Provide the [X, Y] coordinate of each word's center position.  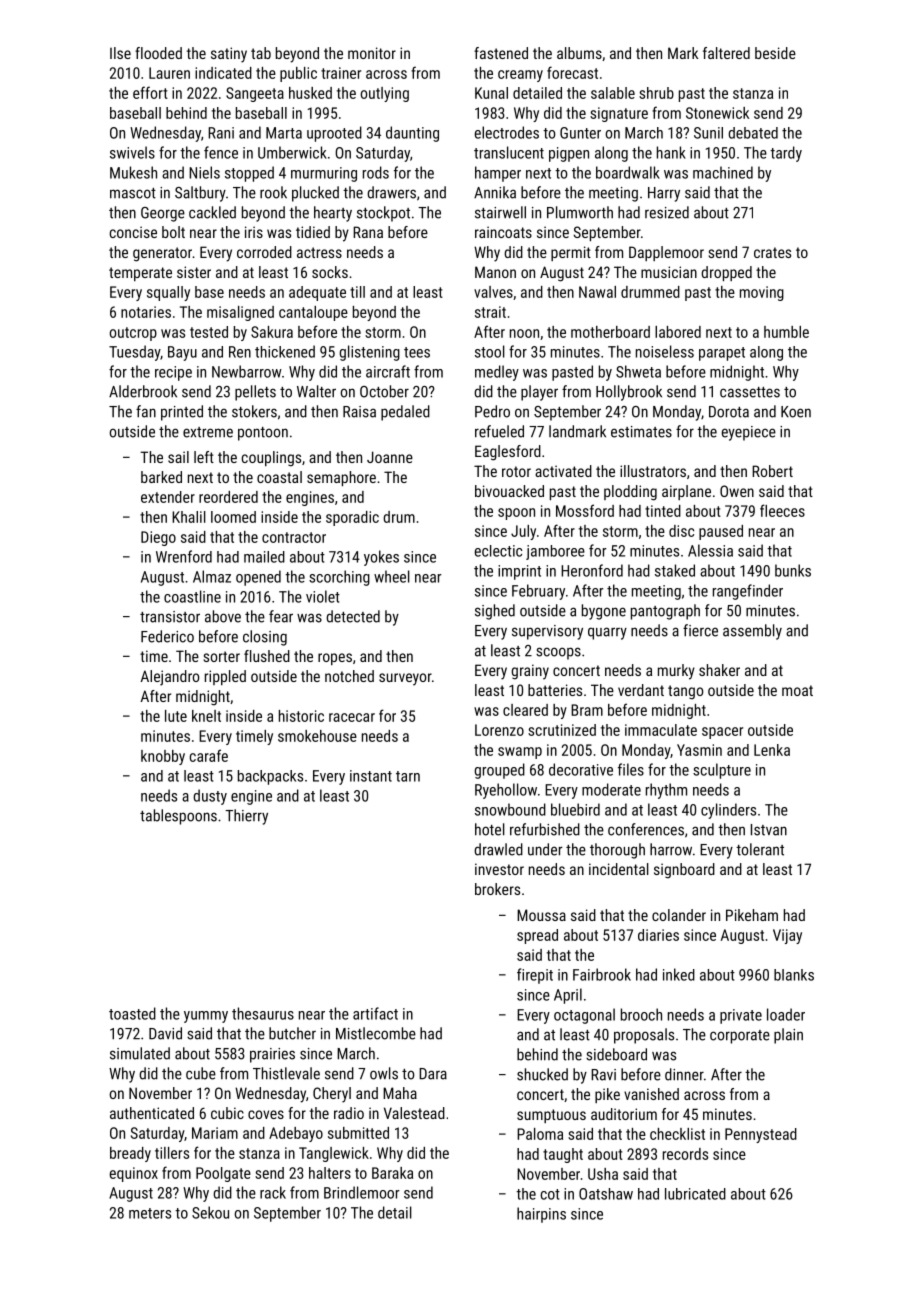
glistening [370, 353]
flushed [267, 656]
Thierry [246, 817]
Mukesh [133, 172]
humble [786, 332]
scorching [339, 578]
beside [775, 53]
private [741, 1016]
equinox [134, 1174]
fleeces [782, 510]
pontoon [263, 434]
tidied [313, 232]
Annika [495, 192]
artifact [375, 1013]
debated [753, 133]
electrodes [507, 132]
